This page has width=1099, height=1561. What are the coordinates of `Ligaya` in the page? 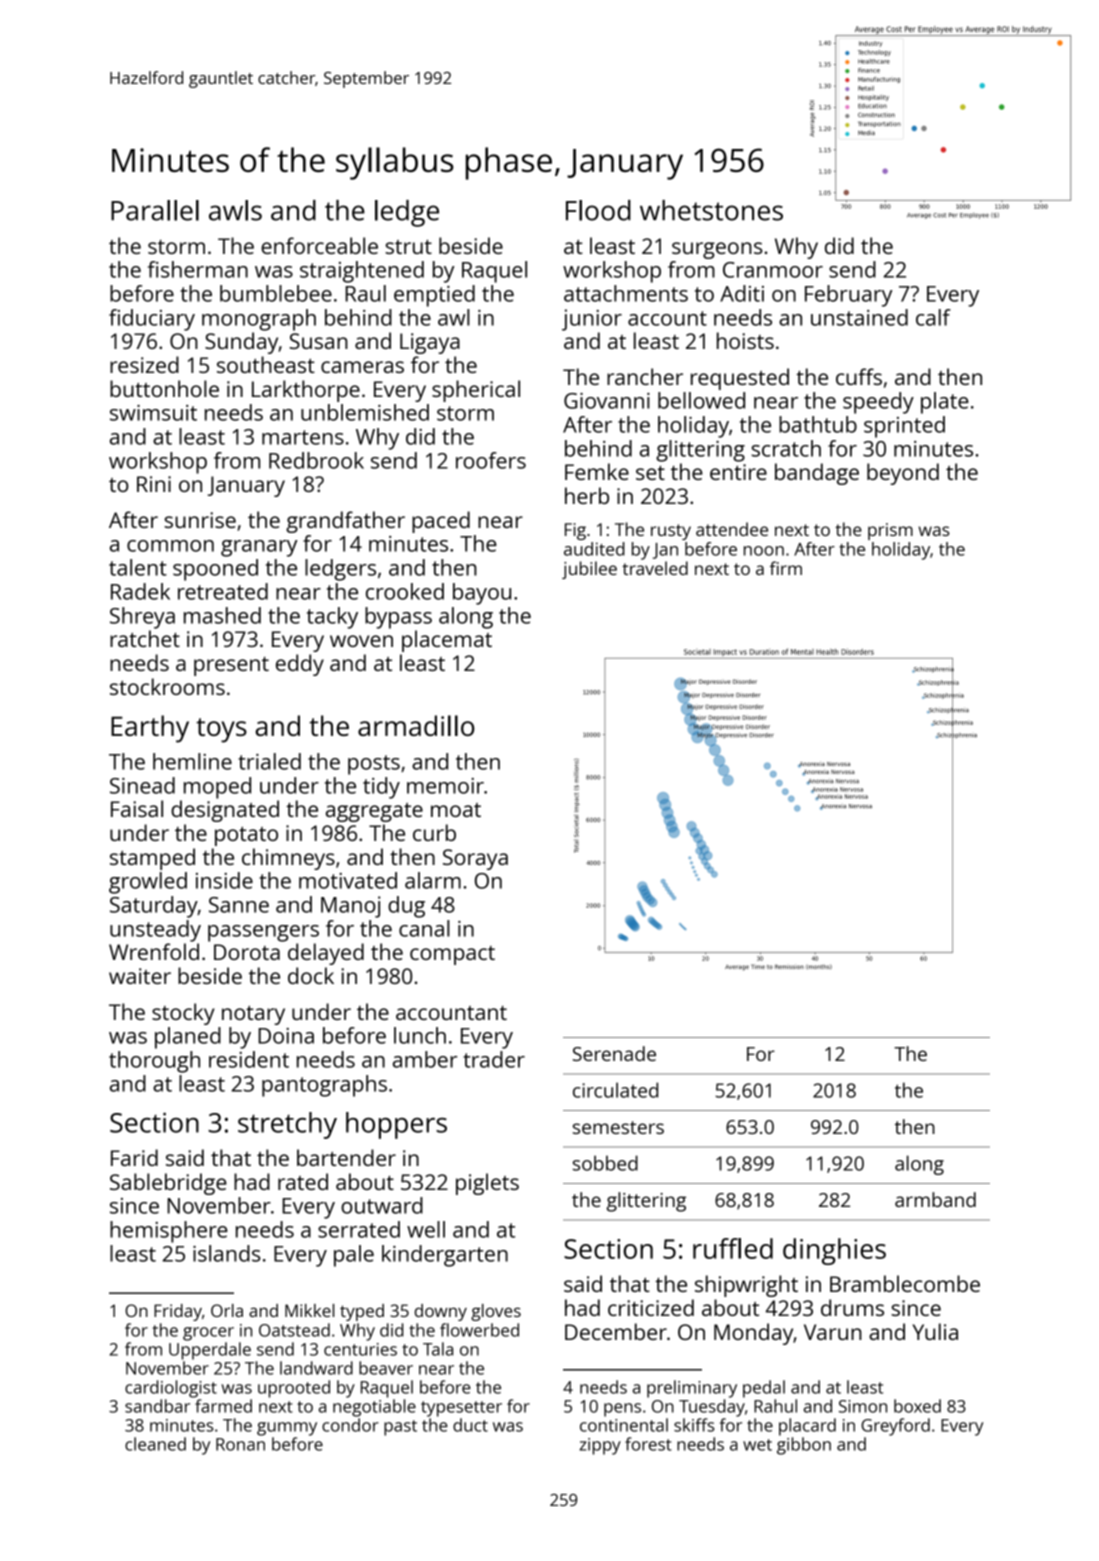 It's located at (430, 343).
